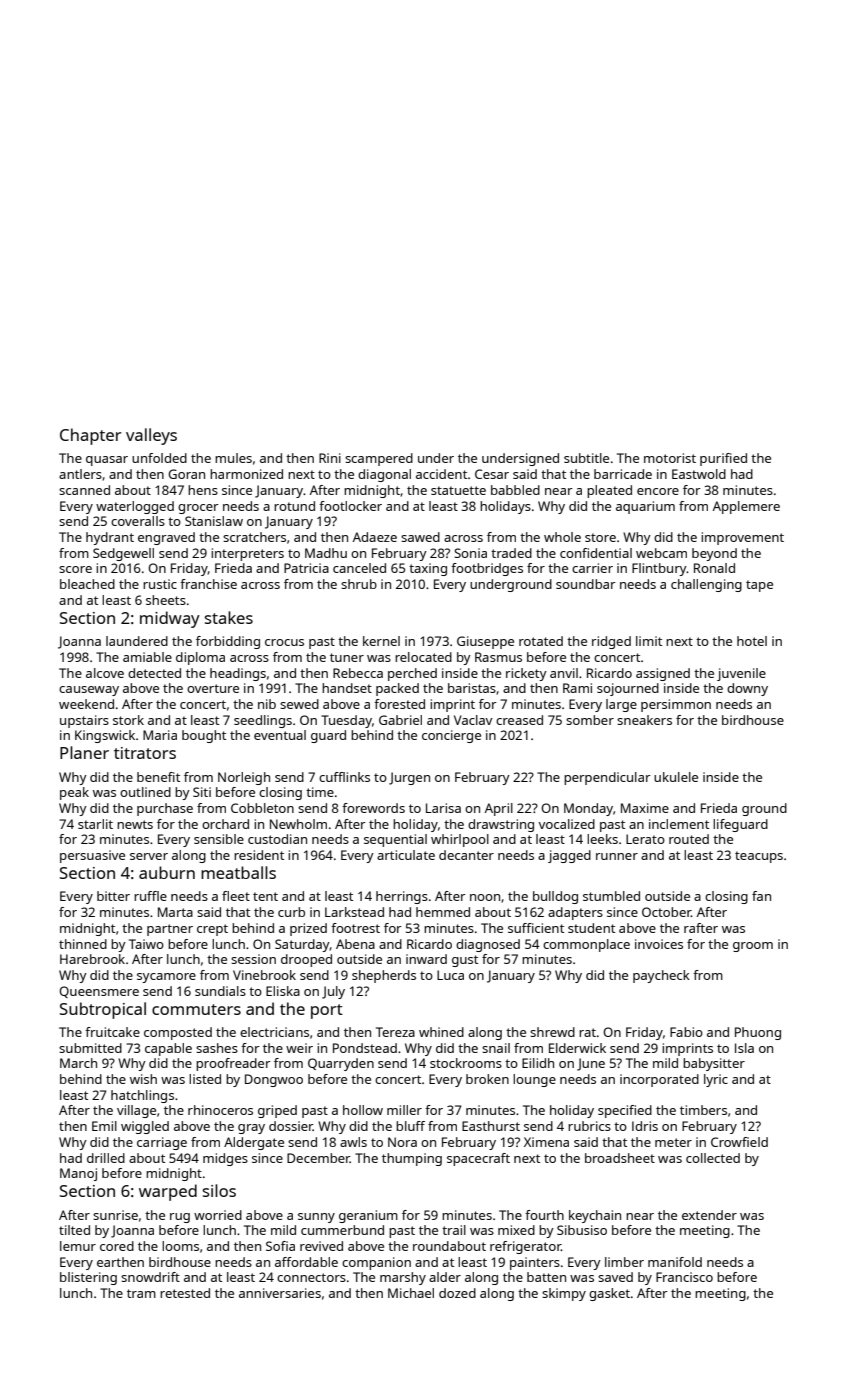  What do you see at coordinates (151, 436) in the document?
I see `valleys` at bounding box center [151, 436].
